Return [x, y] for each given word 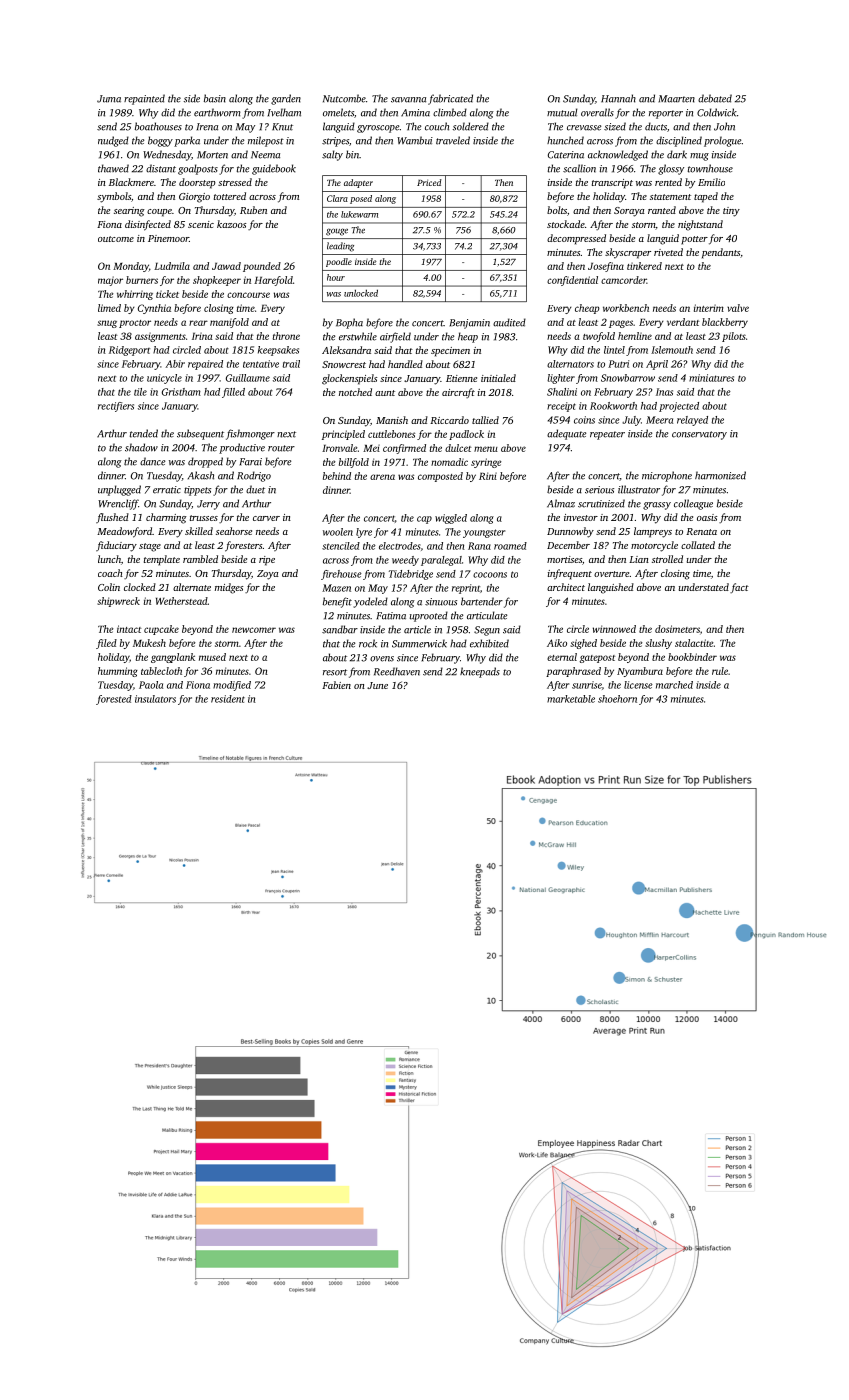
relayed [692, 421]
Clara [337, 198]
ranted [662, 210]
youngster [484, 533]
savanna [408, 100]
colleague [693, 504]
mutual [562, 112]
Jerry [208, 505]
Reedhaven [397, 671]
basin [215, 98]
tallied [485, 420]
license [638, 685]
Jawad [226, 266]
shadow [141, 447]
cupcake [161, 630]
